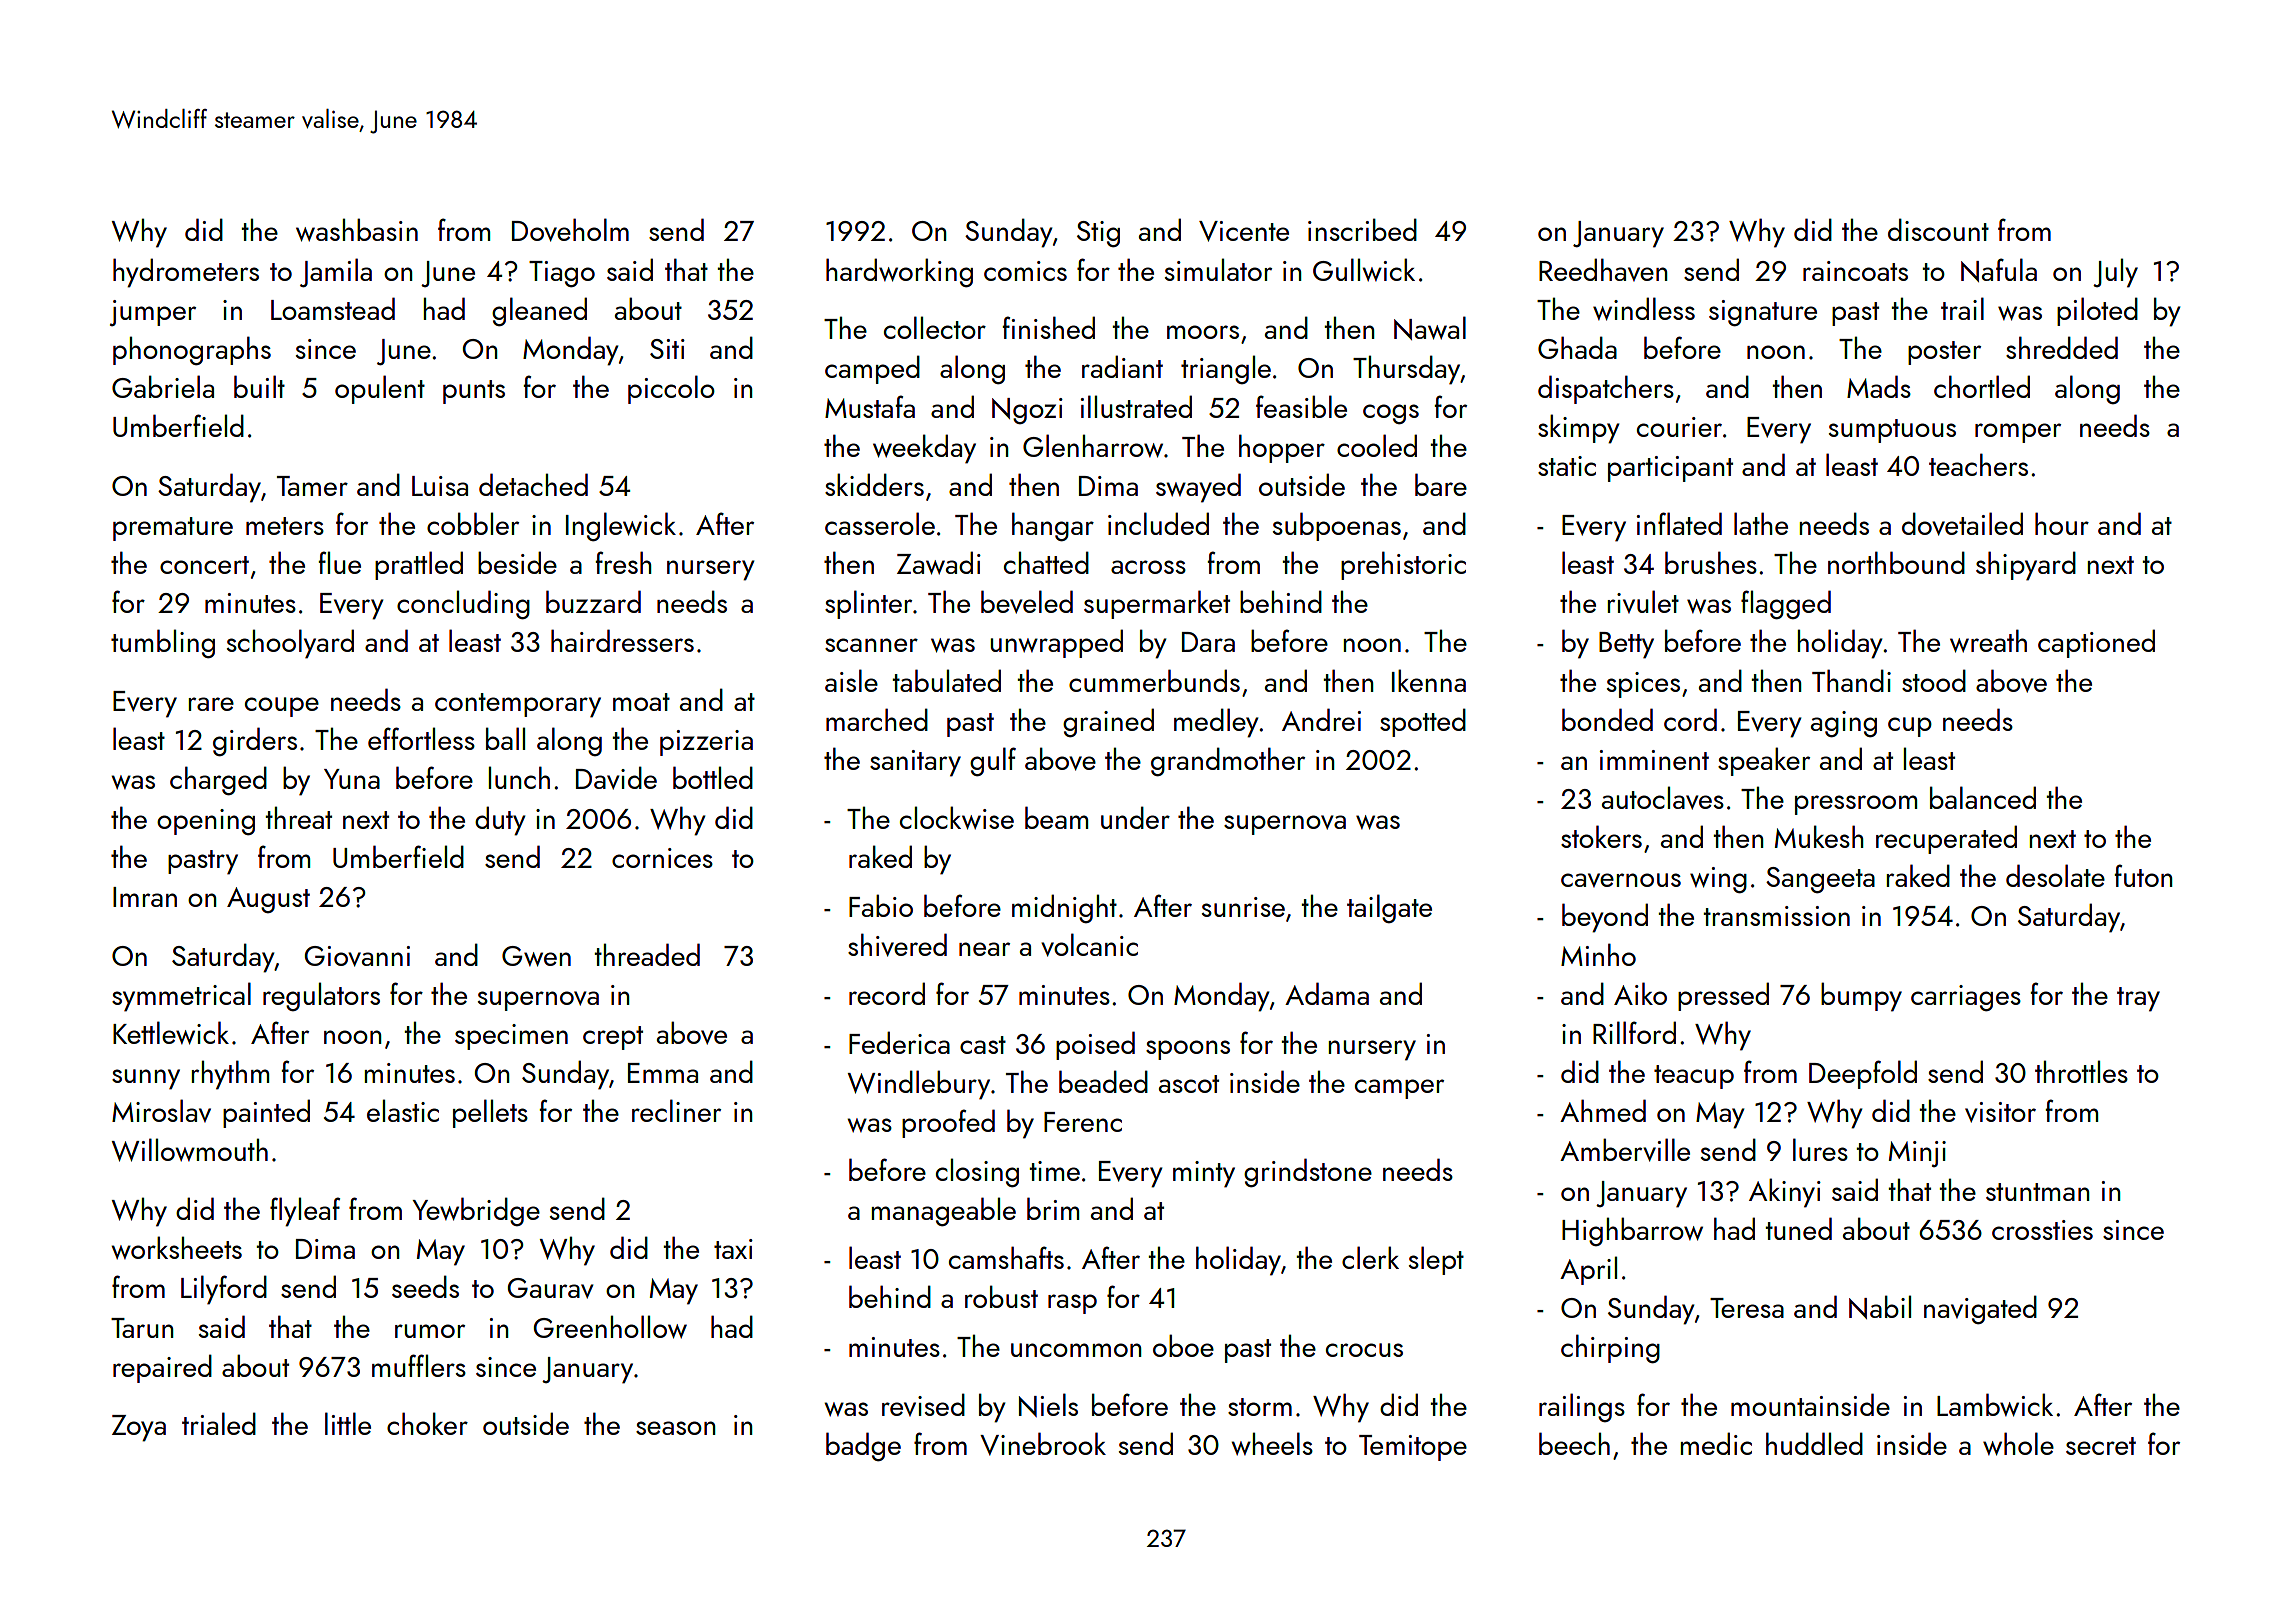  I want to click on specimen, so click(511, 1037).
